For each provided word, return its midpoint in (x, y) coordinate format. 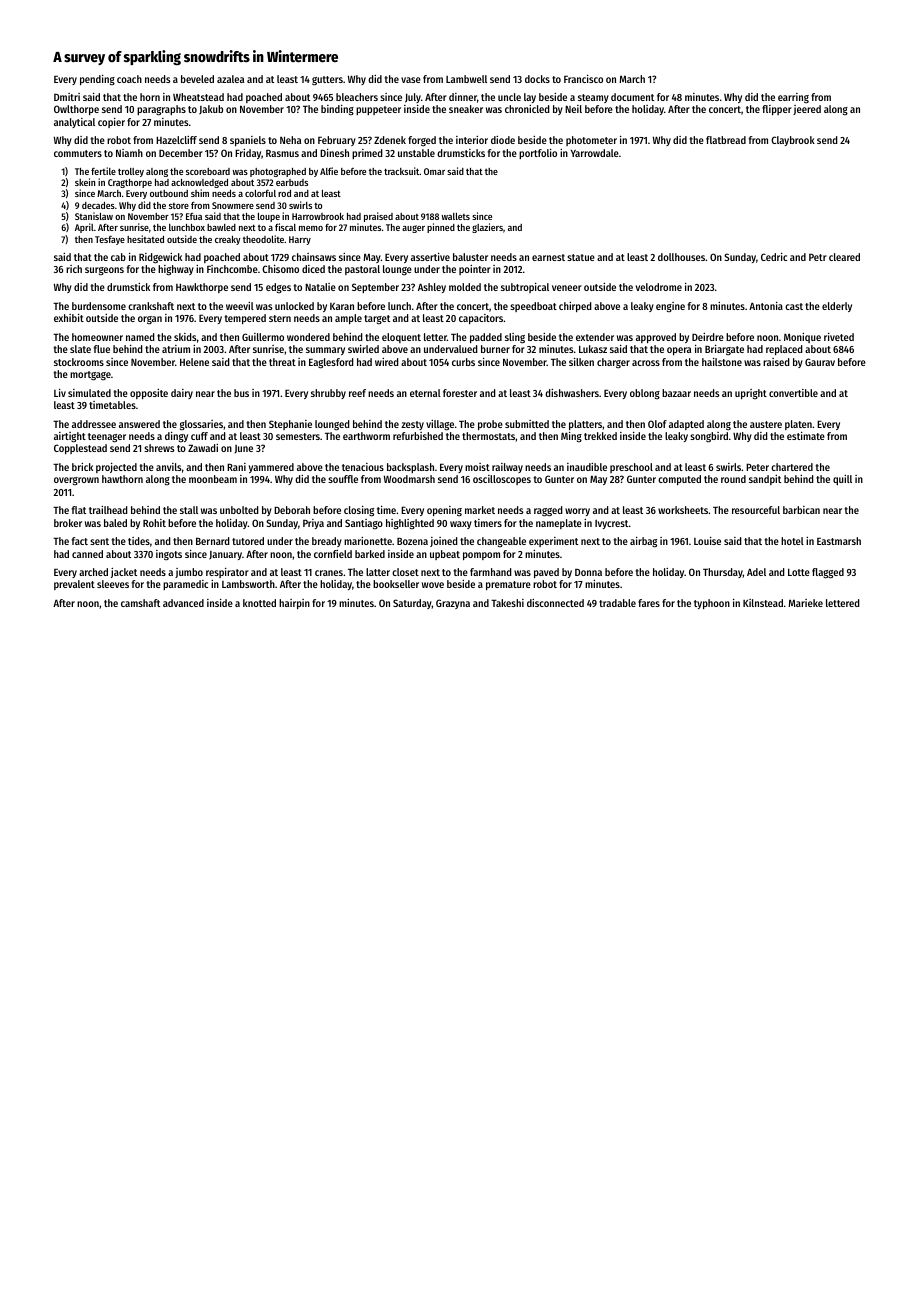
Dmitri (67, 97)
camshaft (140, 603)
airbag (643, 542)
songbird (709, 437)
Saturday (412, 604)
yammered (271, 468)
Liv (60, 393)
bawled (221, 227)
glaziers (487, 228)
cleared (844, 257)
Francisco (583, 79)
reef (357, 393)
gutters (327, 81)
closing (359, 511)
